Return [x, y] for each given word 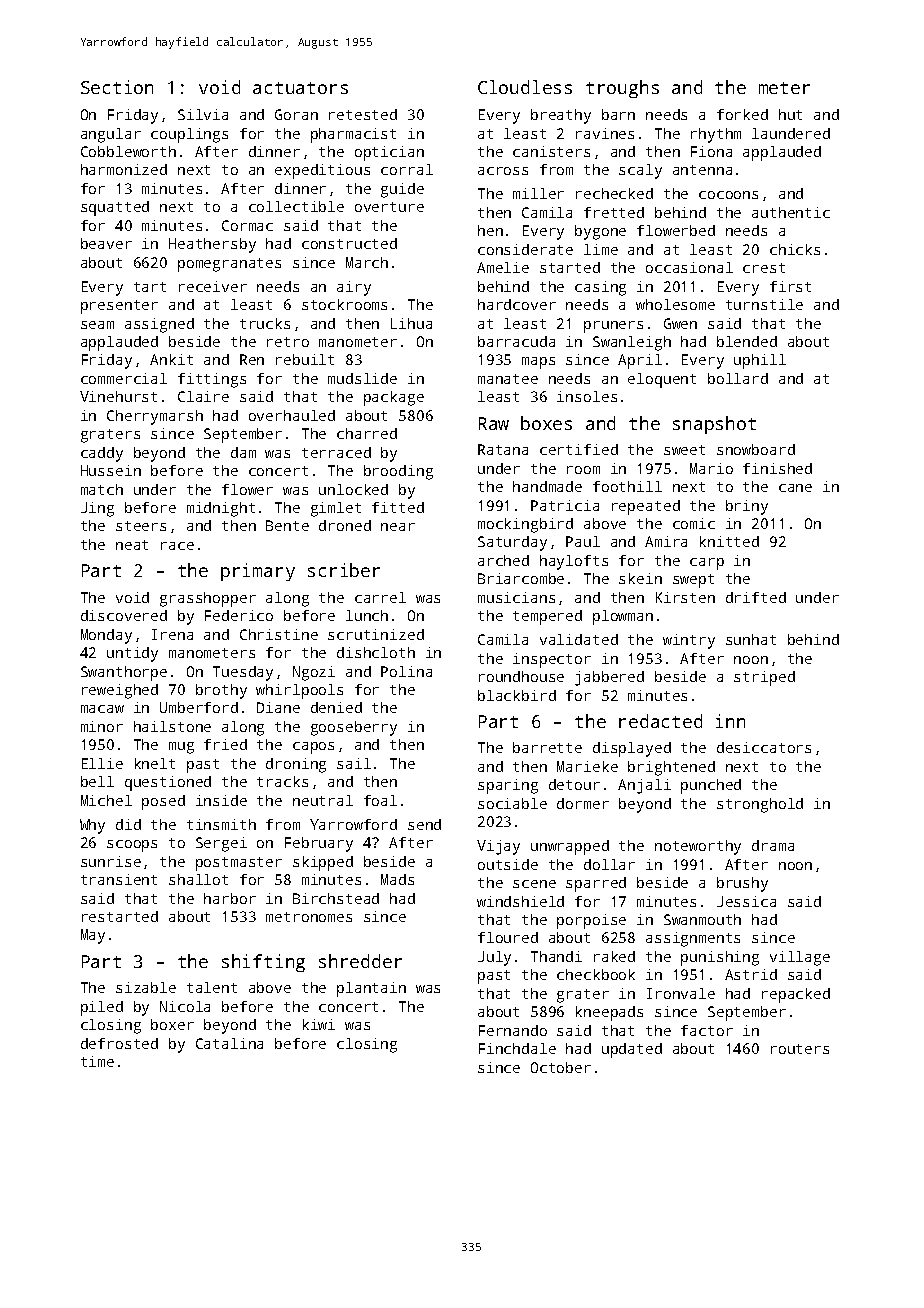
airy [354, 288]
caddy [102, 454]
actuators [300, 88]
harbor [230, 898]
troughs [622, 89]
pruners [613, 327]
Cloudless [525, 87]
